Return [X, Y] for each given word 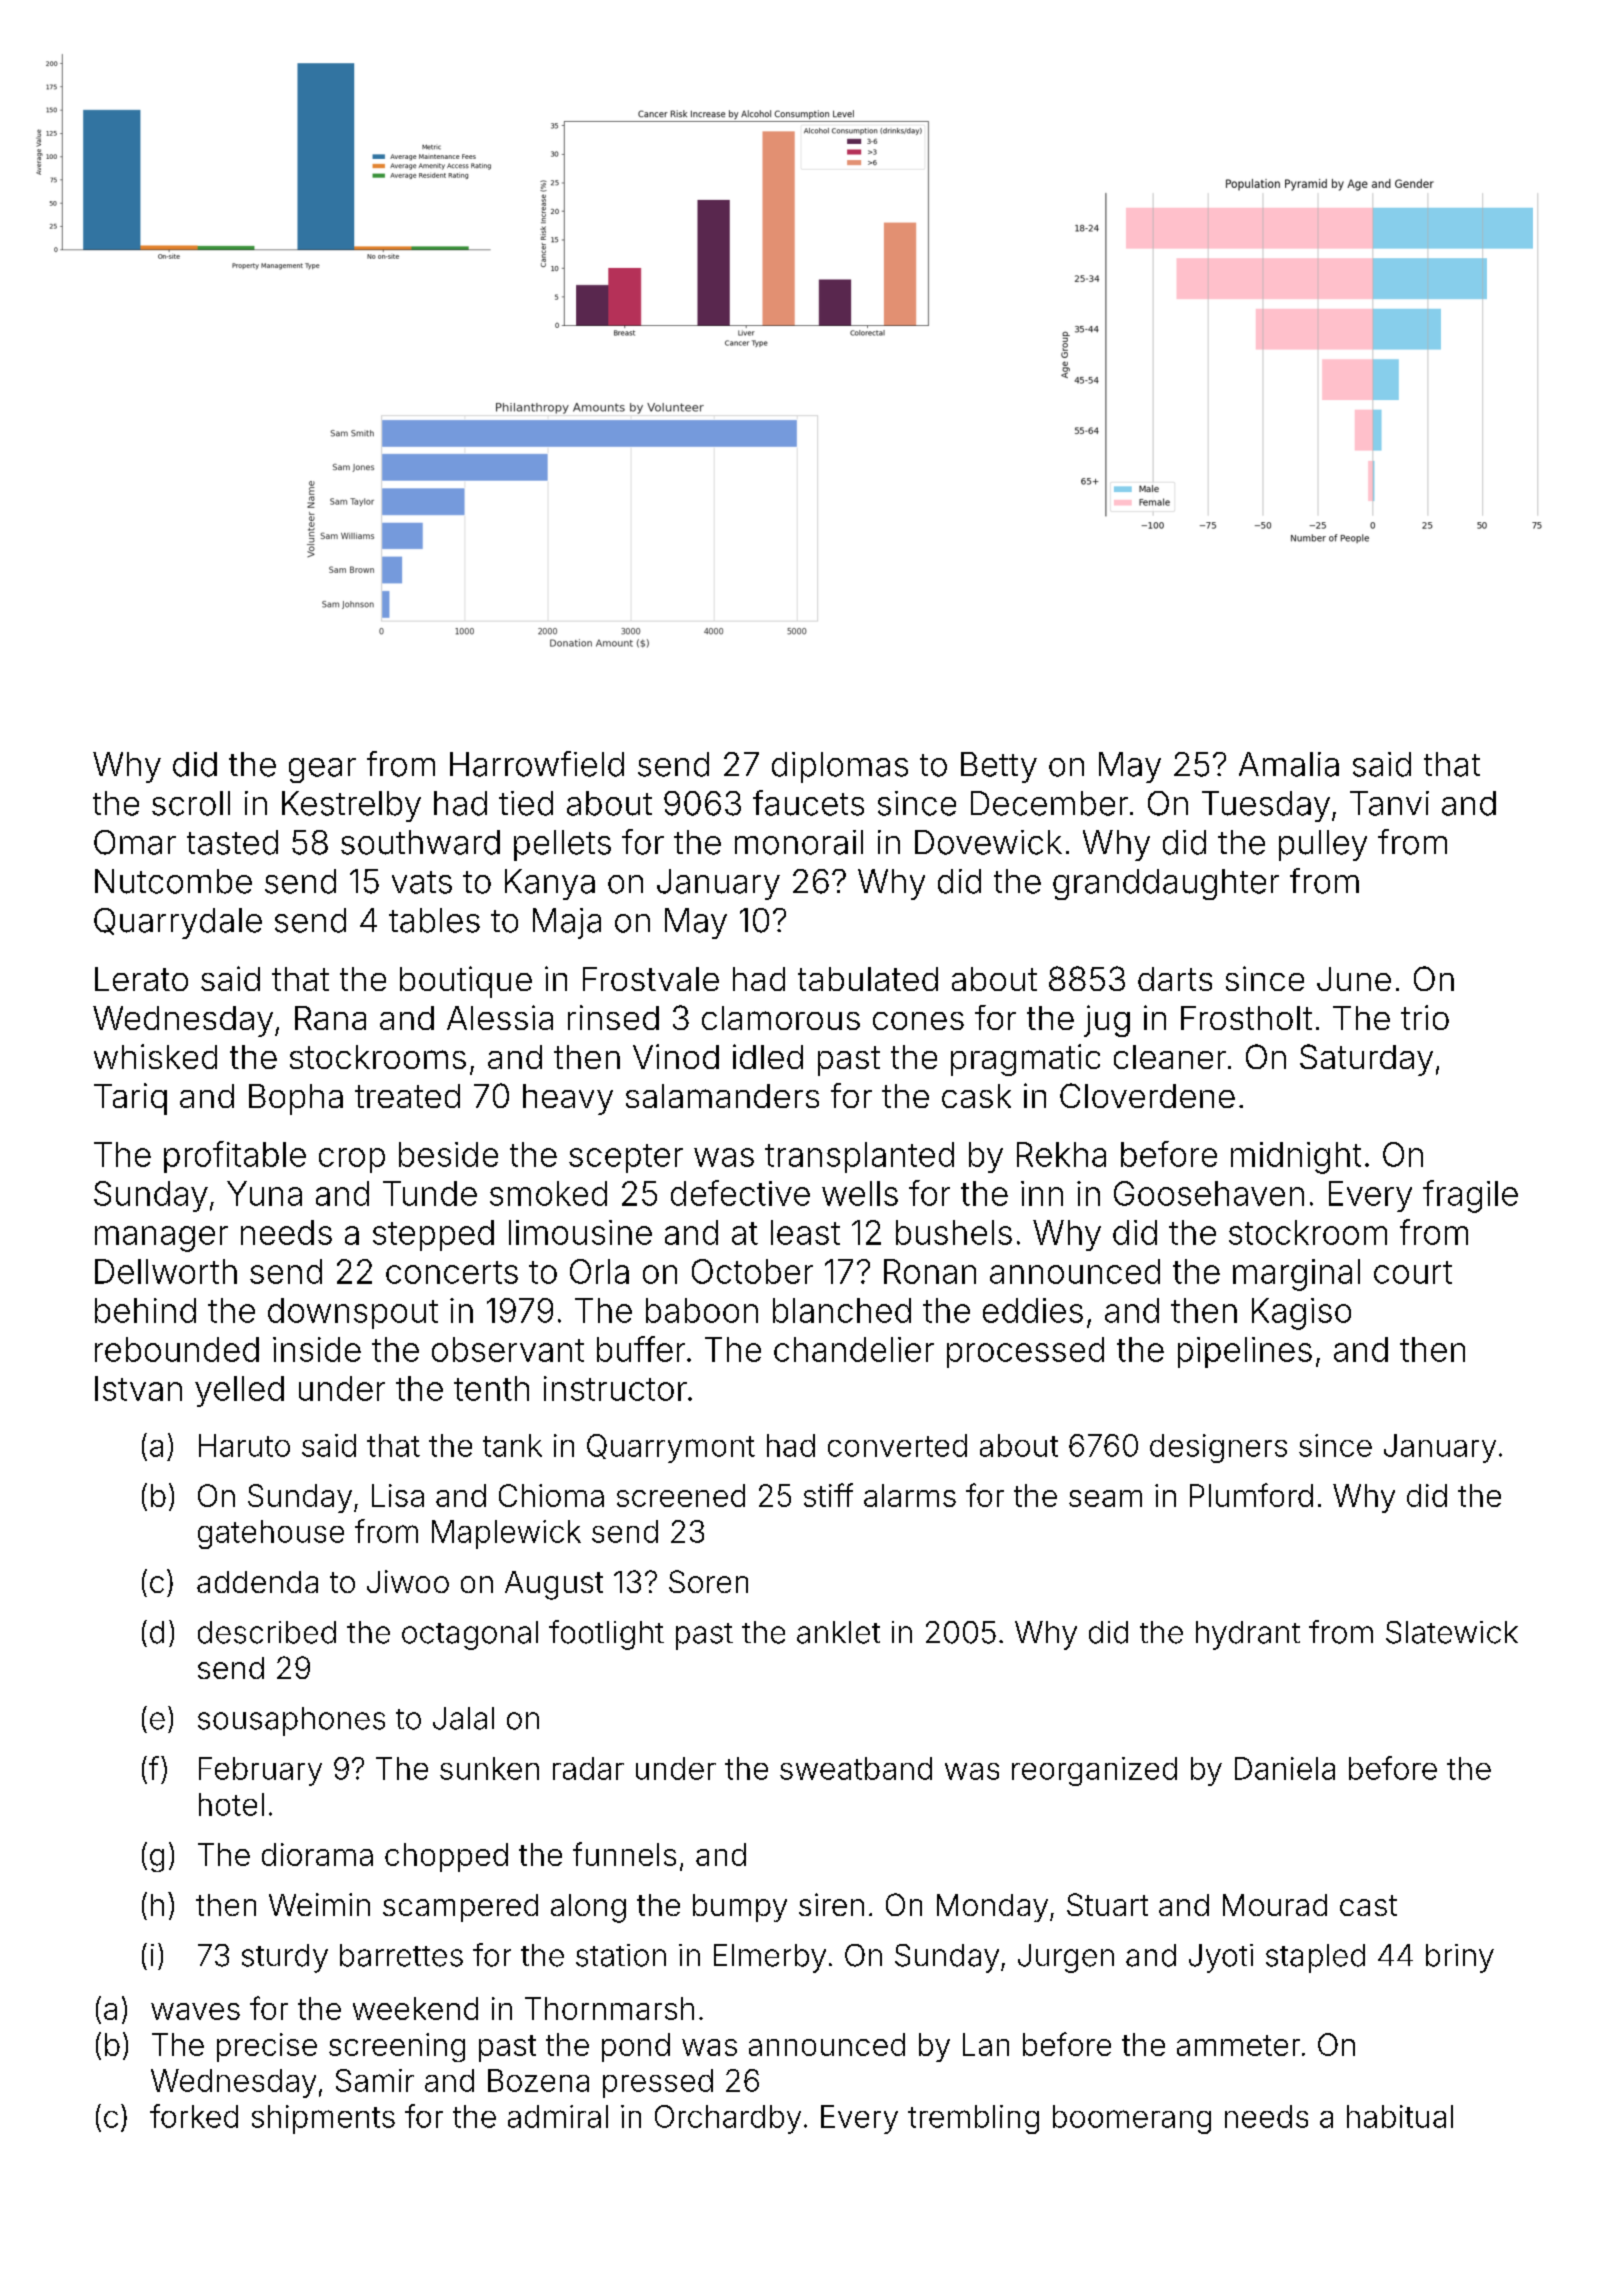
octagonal [470, 1635]
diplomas [840, 767]
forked [194, 2116]
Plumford [1251, 1495]
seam [1105, 1498]
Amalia [1289, 764]
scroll [191, 803]
